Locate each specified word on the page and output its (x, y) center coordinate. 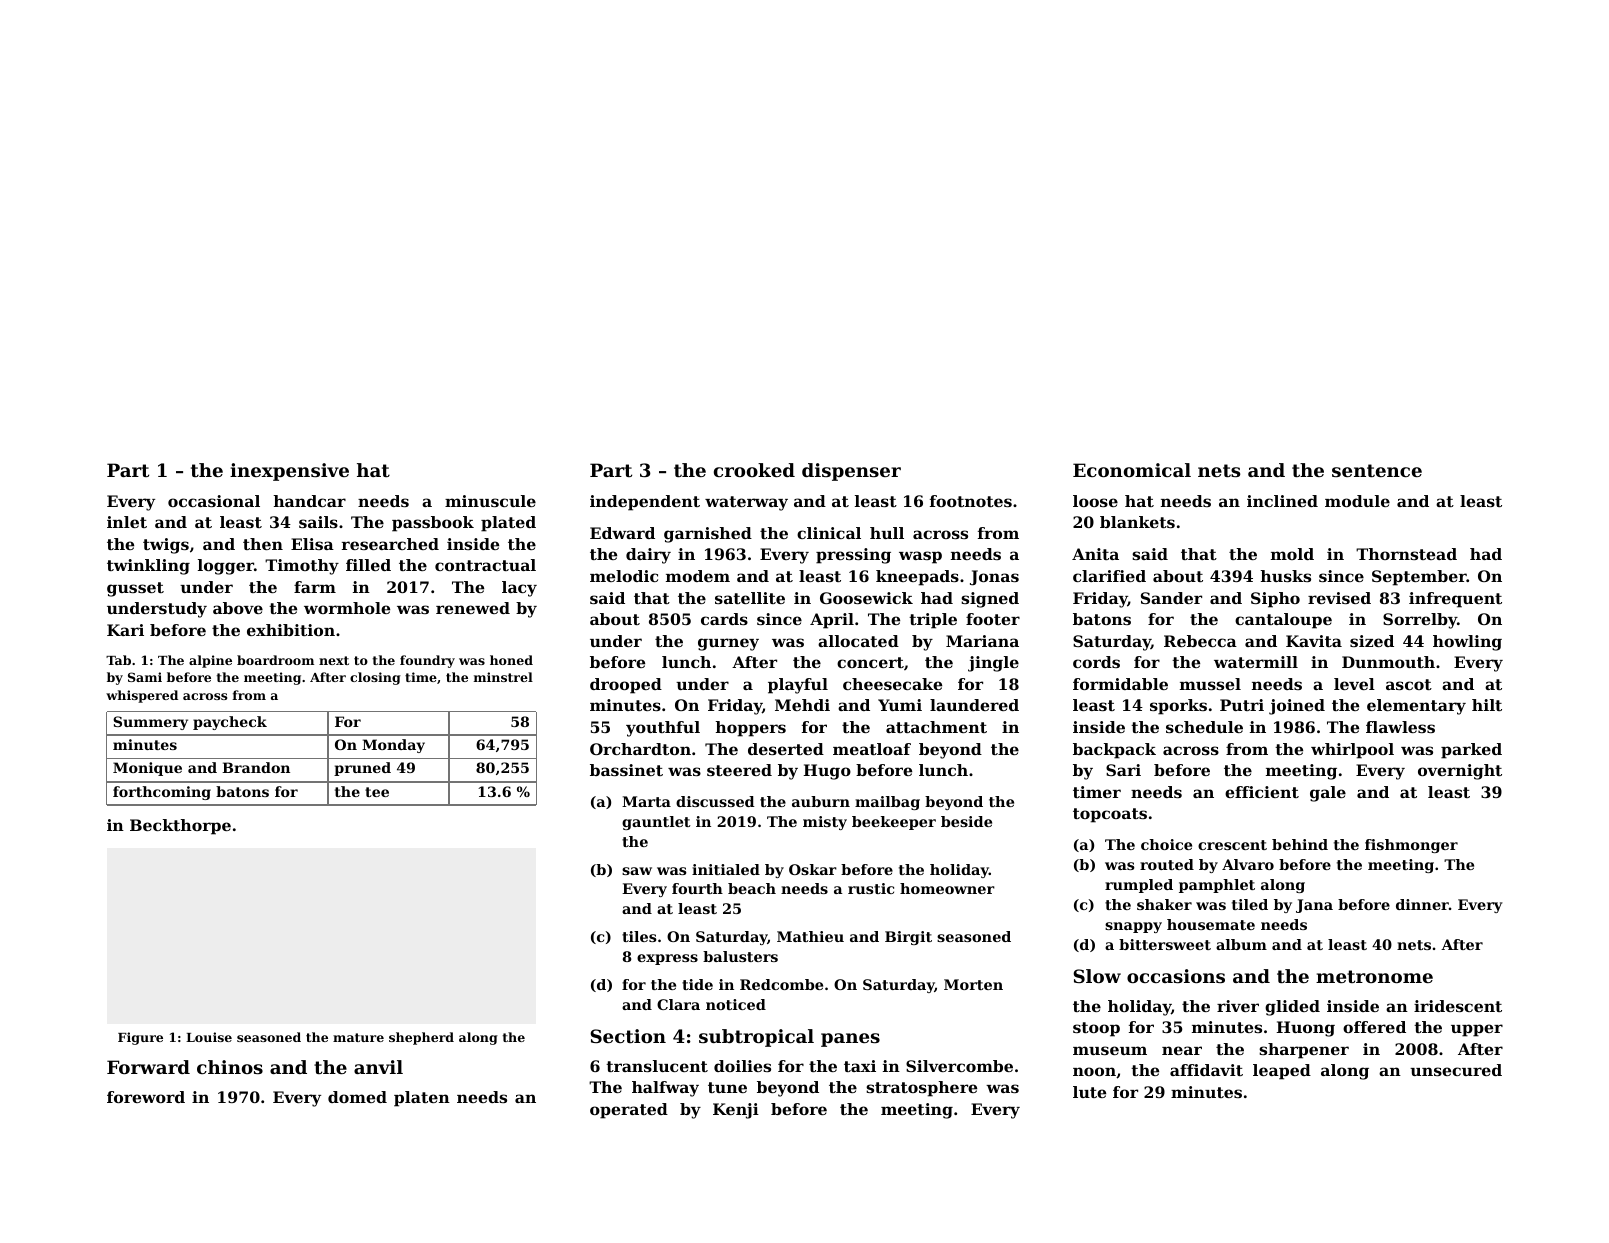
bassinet (626, 770)
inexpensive (289, 472)
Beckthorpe (180, 827)
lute (1089, 1092)
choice (1166, 844)
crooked (754, 470)
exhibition (291, 630)
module (1357, 501)
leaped (1282, 1072)
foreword (146, 1097)
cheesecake (892, 684)
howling (1467, 643)
